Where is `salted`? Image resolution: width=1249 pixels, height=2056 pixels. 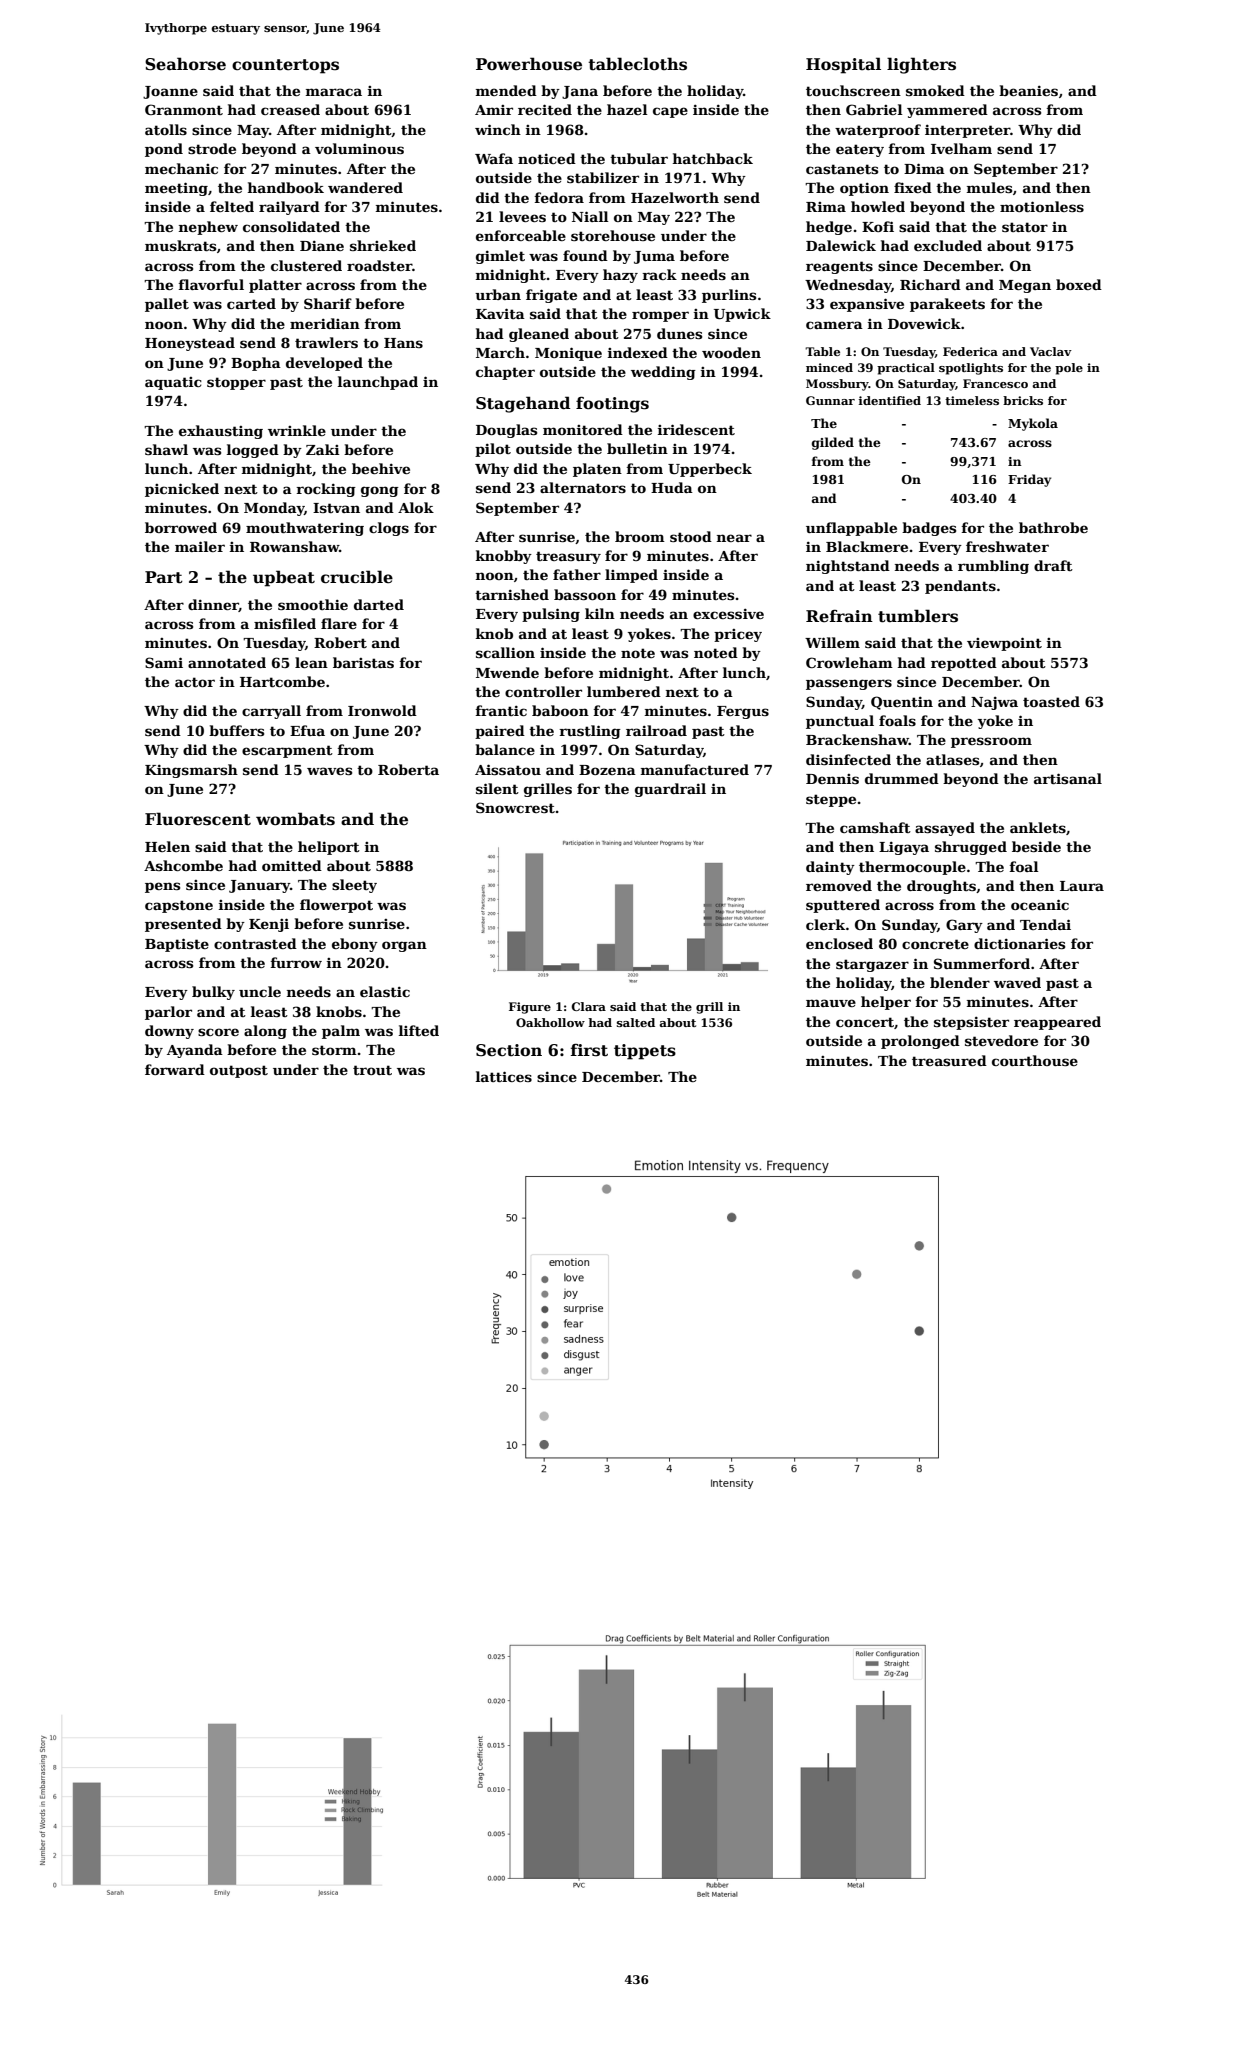
salted is located at coordinates (636, 1022).
